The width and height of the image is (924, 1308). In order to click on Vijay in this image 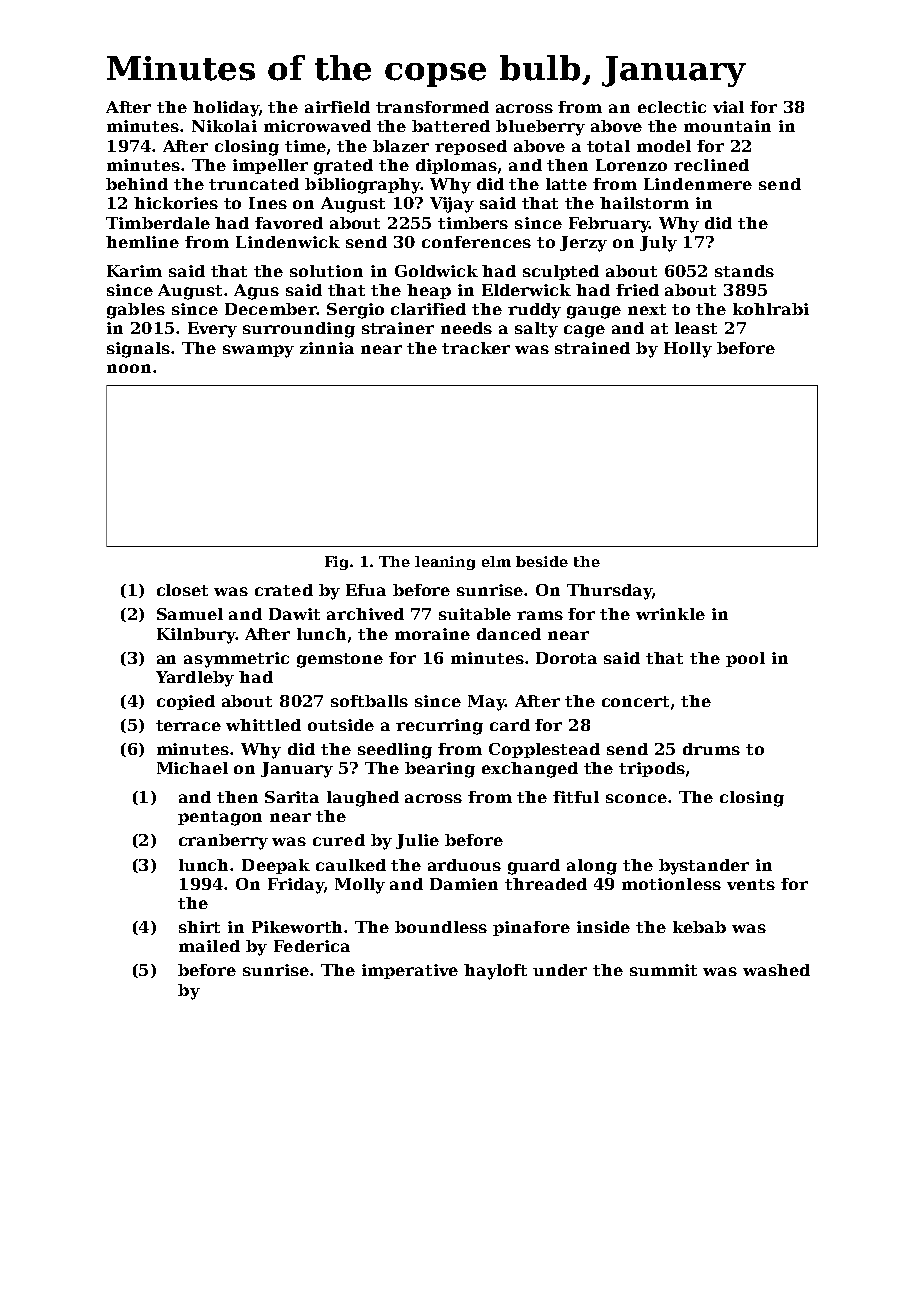, I will do `click(452, 205)`.
